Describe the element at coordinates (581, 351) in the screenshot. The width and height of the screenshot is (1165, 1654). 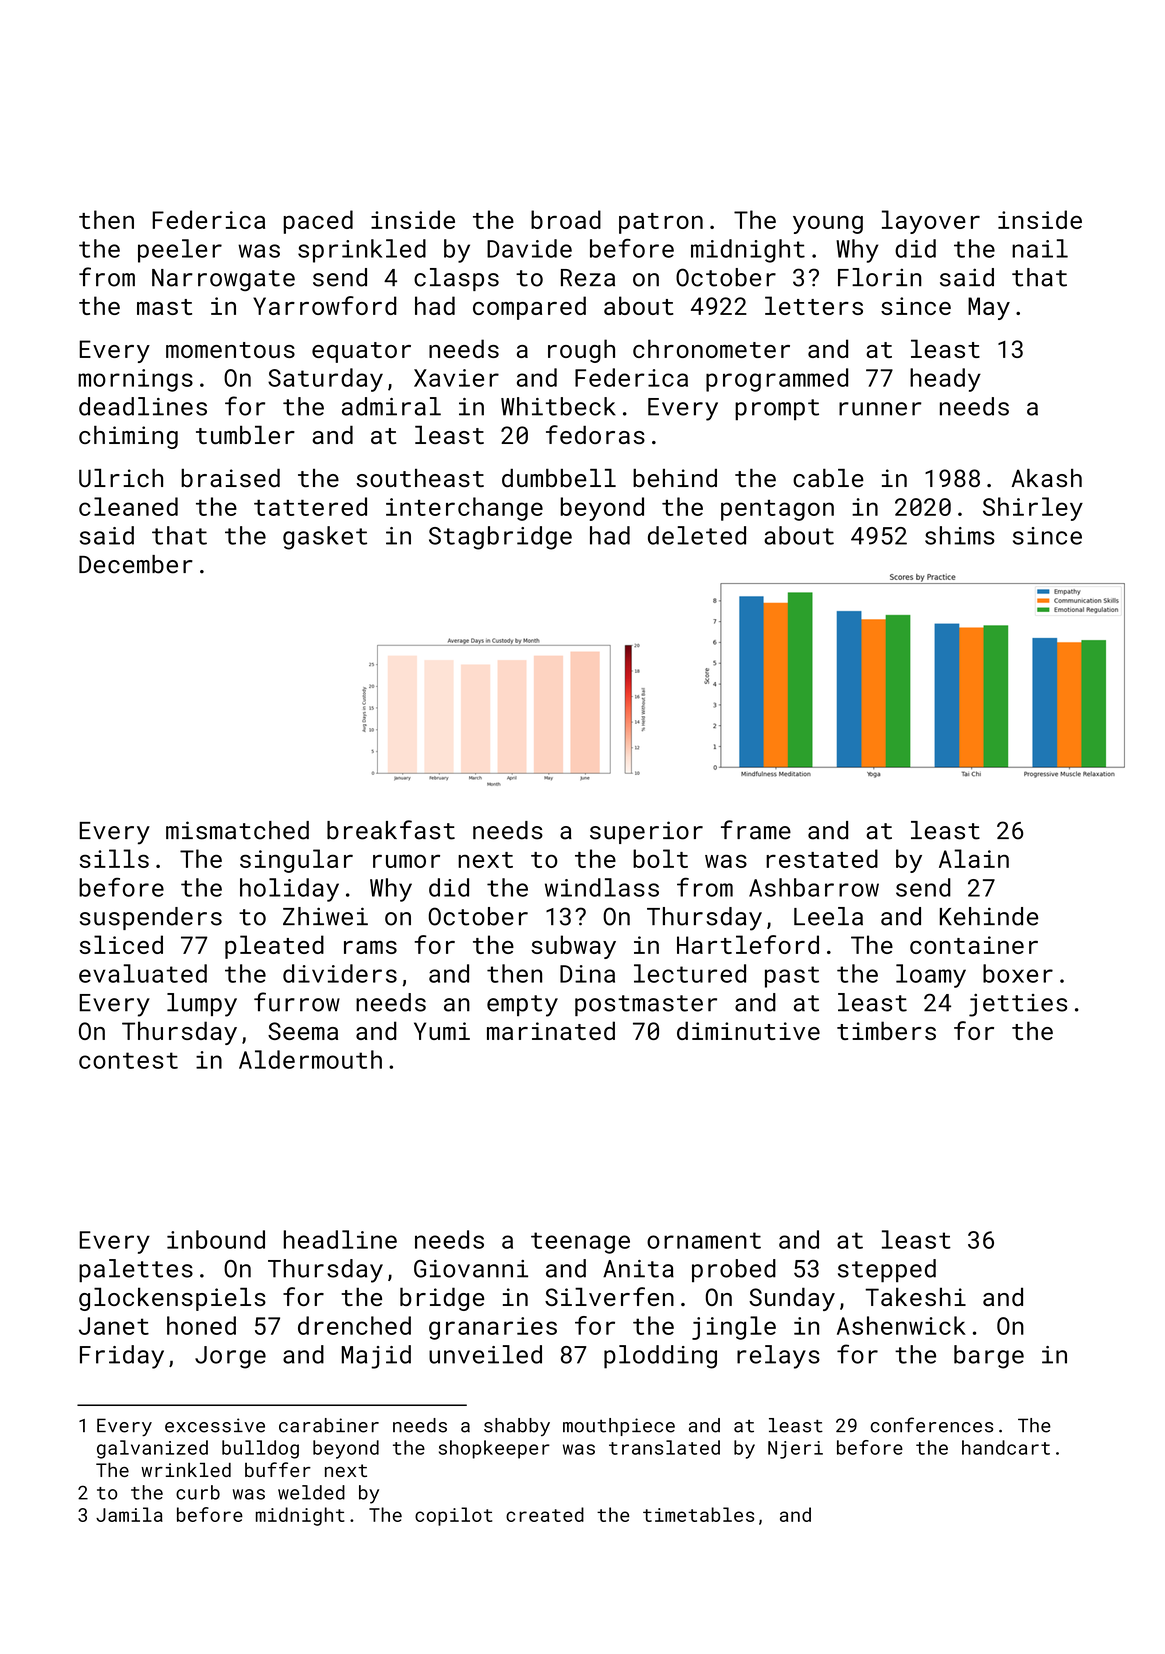
I see `rough` at that location.
